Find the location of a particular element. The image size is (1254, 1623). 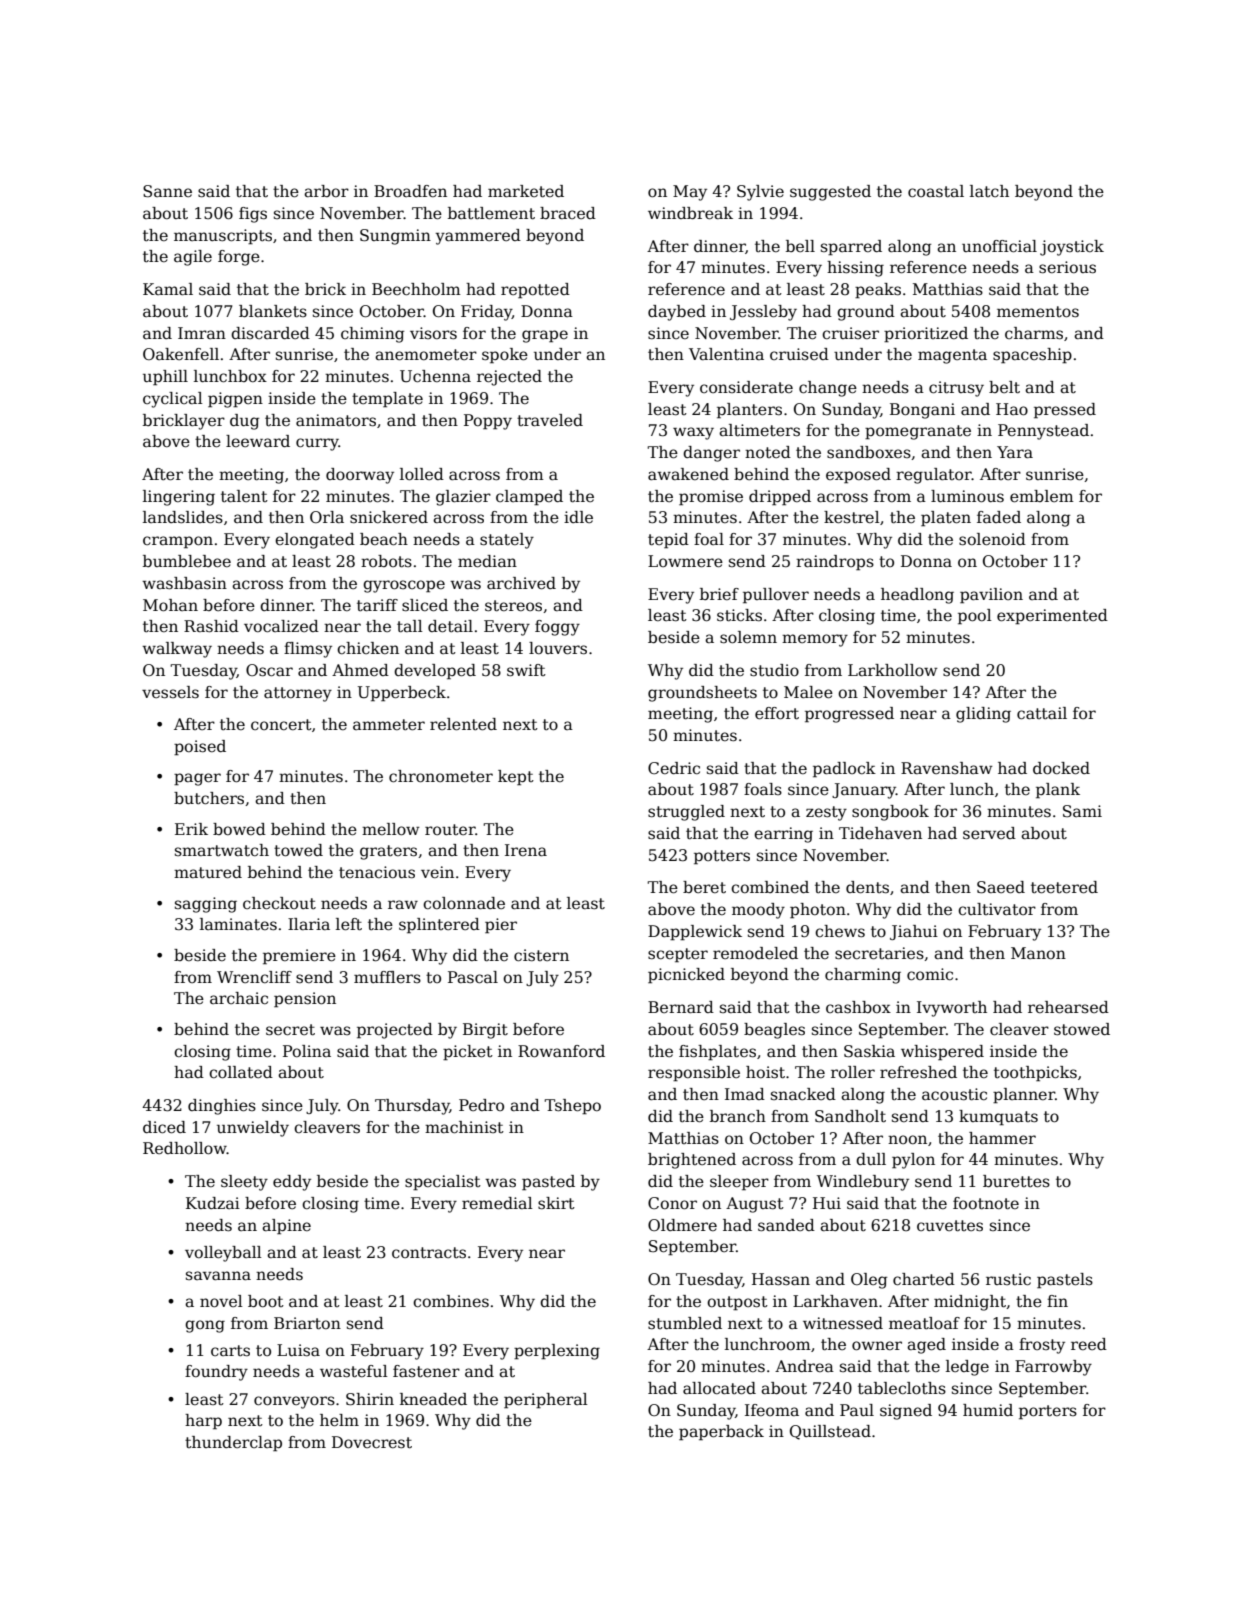

dents is located at coordinates (867, 887).
